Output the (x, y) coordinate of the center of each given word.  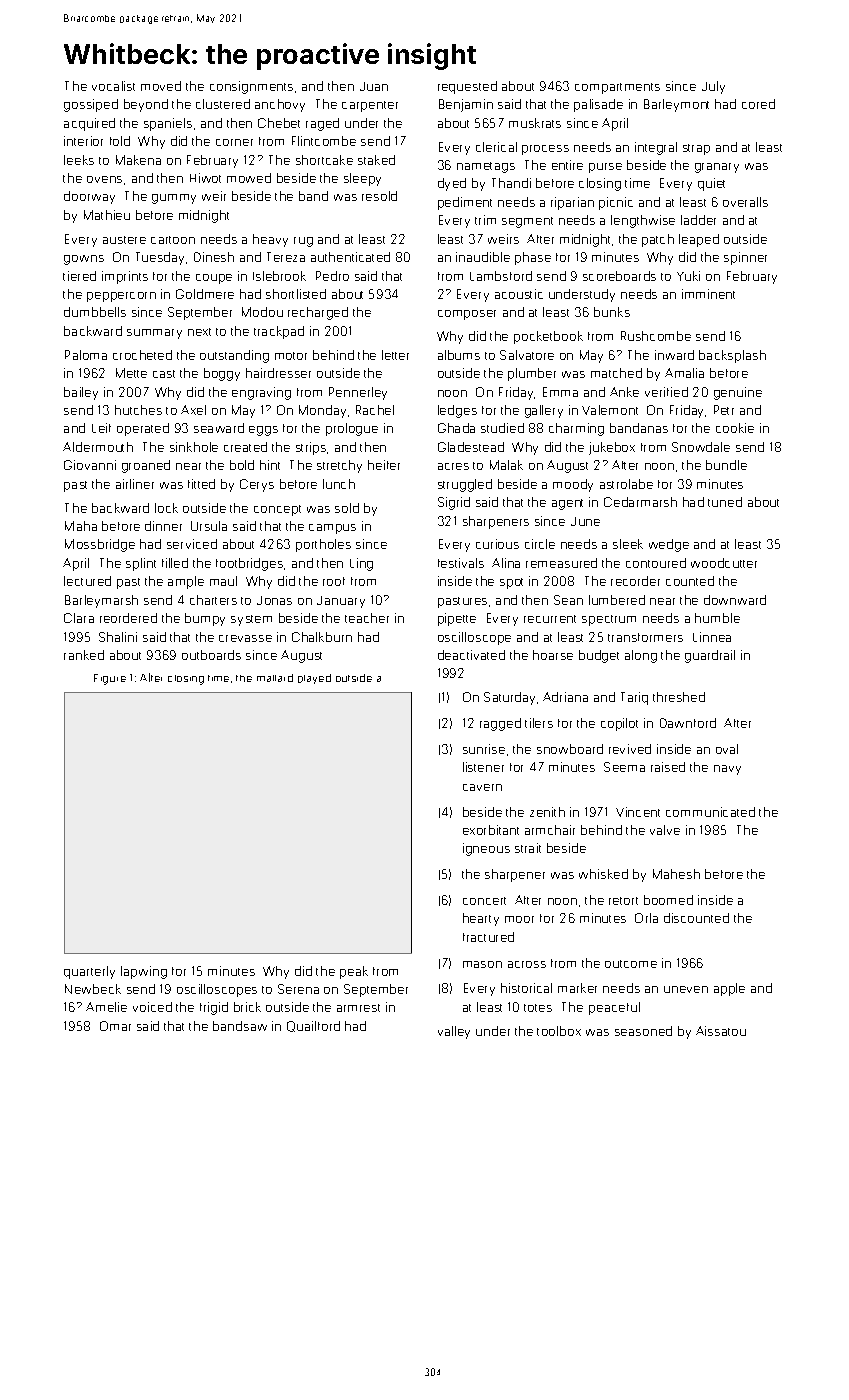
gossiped (91, 105)
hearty (481, 919)
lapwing (144, 972)
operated (143, 429)
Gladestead (471, 447)
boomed (668, 900)
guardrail (710, 656)
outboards (211, 655)
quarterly (89, 972)
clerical (496, 147)
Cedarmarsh (640, 502)
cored (758, 104)
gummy (174, 199)
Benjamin (466, 105)
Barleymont (676, 105)
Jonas (274, 600)
